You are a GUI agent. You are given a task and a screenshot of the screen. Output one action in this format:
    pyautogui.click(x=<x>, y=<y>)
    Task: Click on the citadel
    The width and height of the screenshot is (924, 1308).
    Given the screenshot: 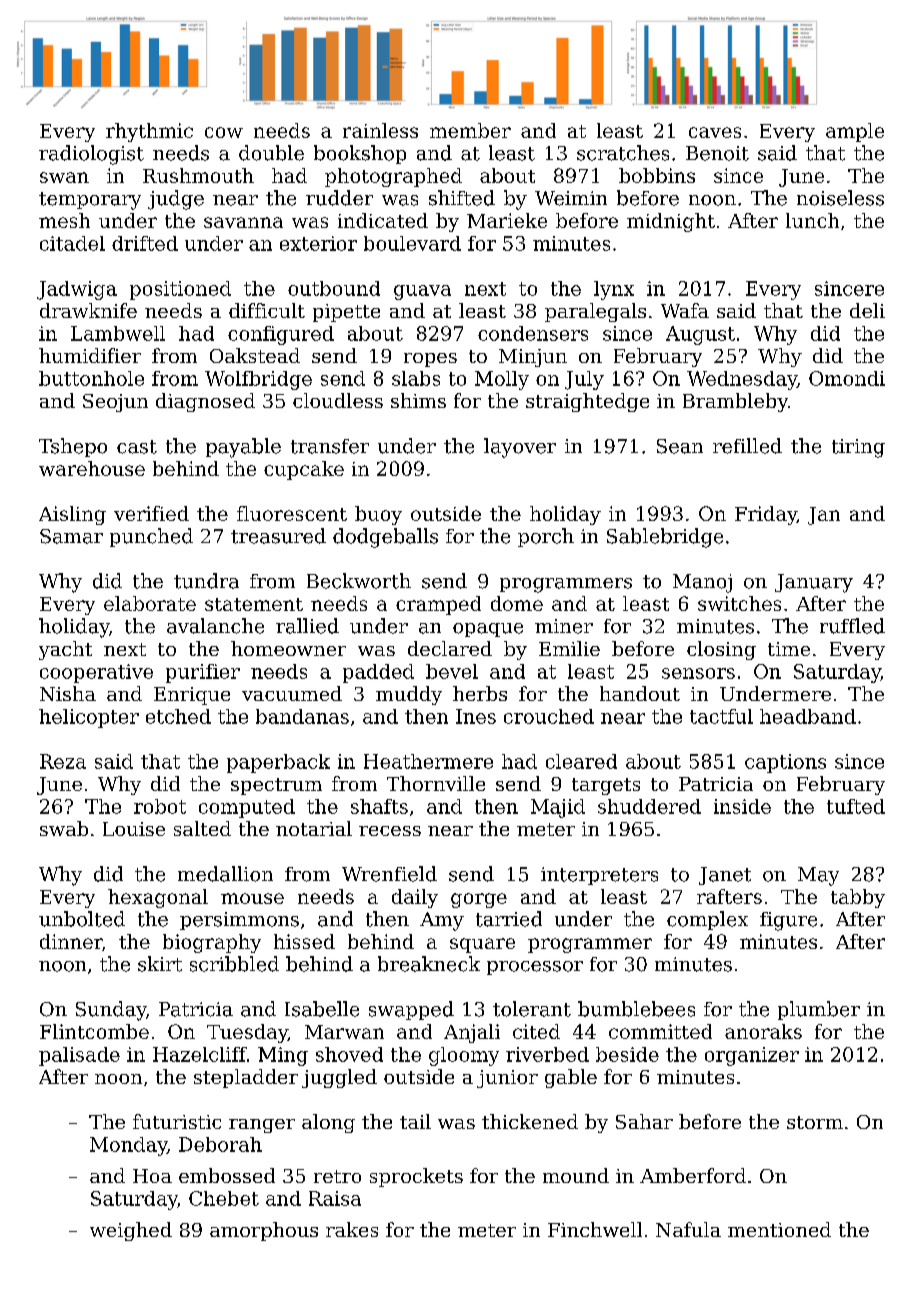 What is the action you would take?
    pyautogui.click(x=72, y=243)
